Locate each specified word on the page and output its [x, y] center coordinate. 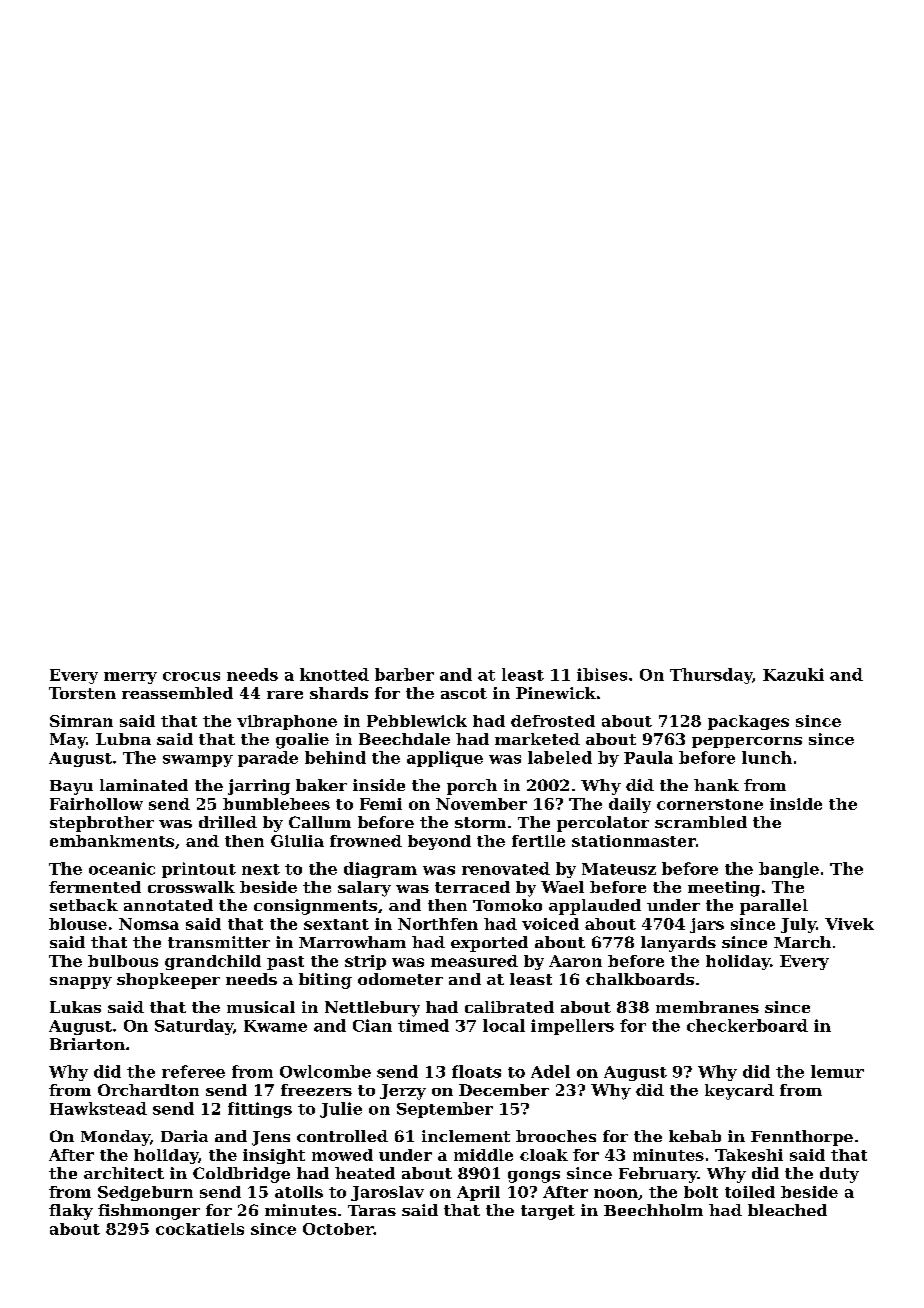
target [548, 1212]
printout [199, 870]
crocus [191, 676]
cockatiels [200, 1229]
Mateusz [619, 869]
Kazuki [793, 674]
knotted [334, 674]
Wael [562, 887]
